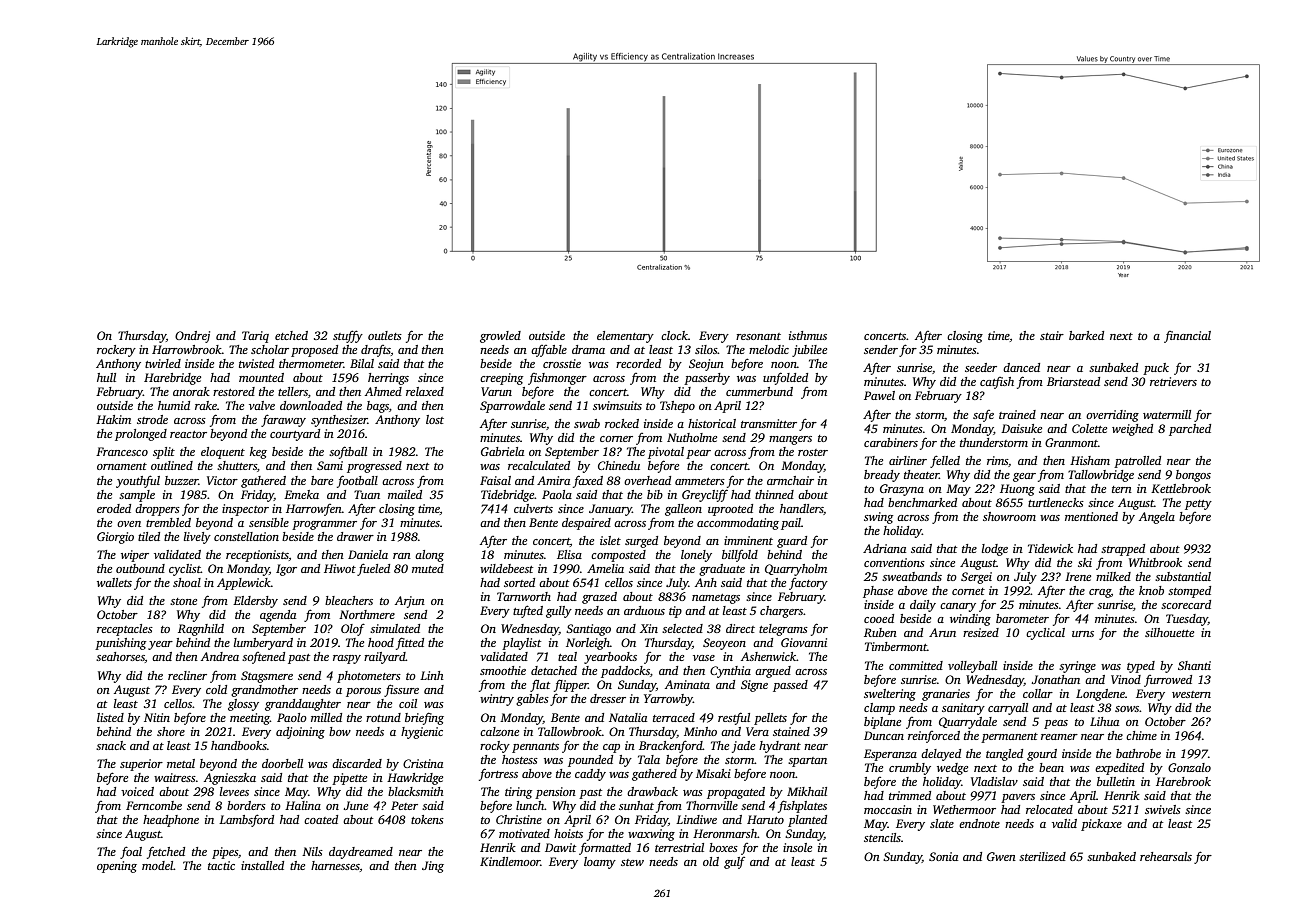 The image size is (1308, 924). What do you see at coordinates (1173, 381) in the image?
I see `retrievers` at bounding box center [1173, 381].
